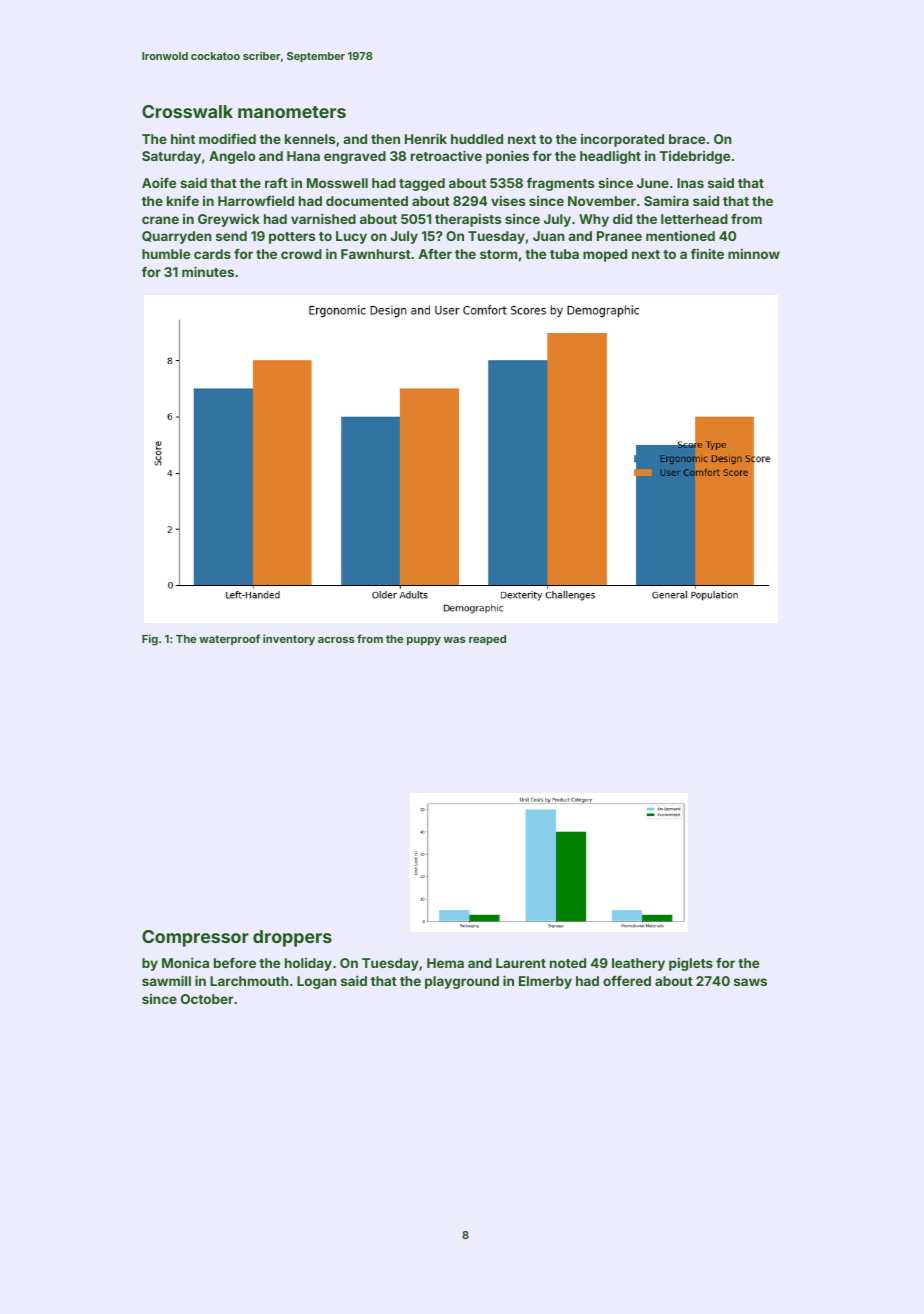 This screenshot has width=924, height=1314. Describe the element at coordinates (424, 641) in the screenshot. I see `puppy` at that location.
